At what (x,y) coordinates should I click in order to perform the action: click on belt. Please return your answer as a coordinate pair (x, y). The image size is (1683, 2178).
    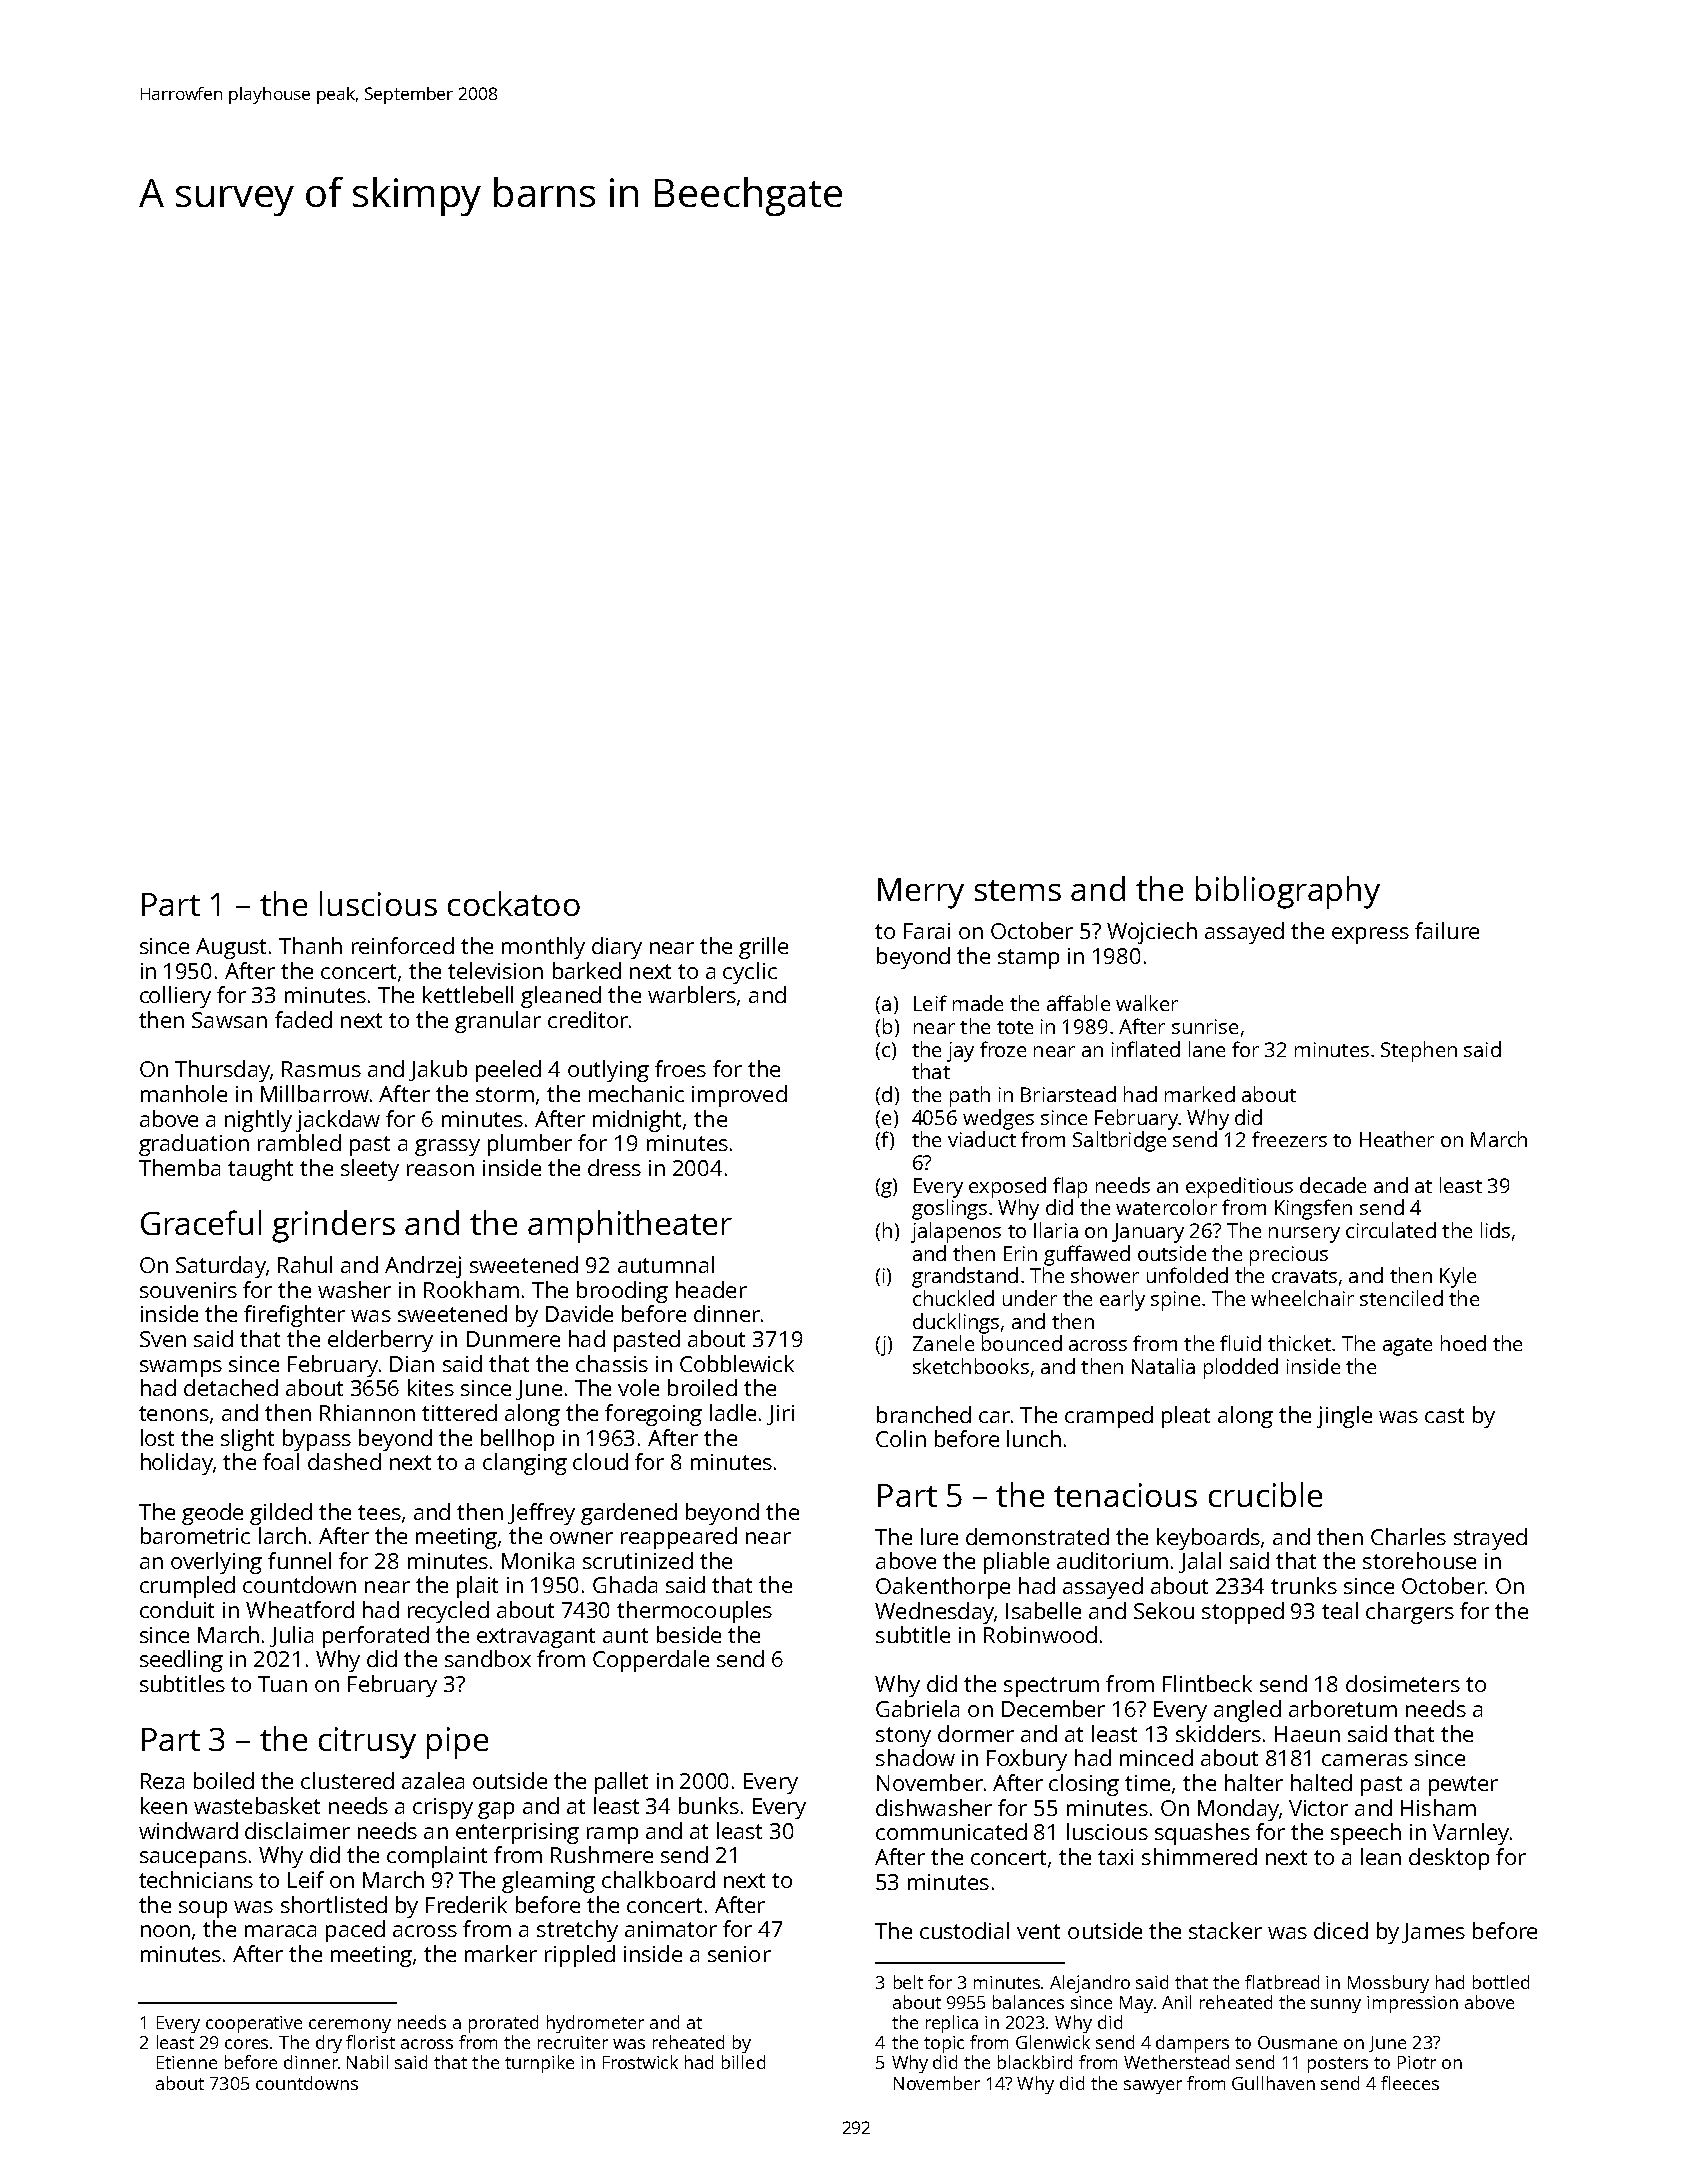
    Looking at the image, I should click on (908, 1982).
